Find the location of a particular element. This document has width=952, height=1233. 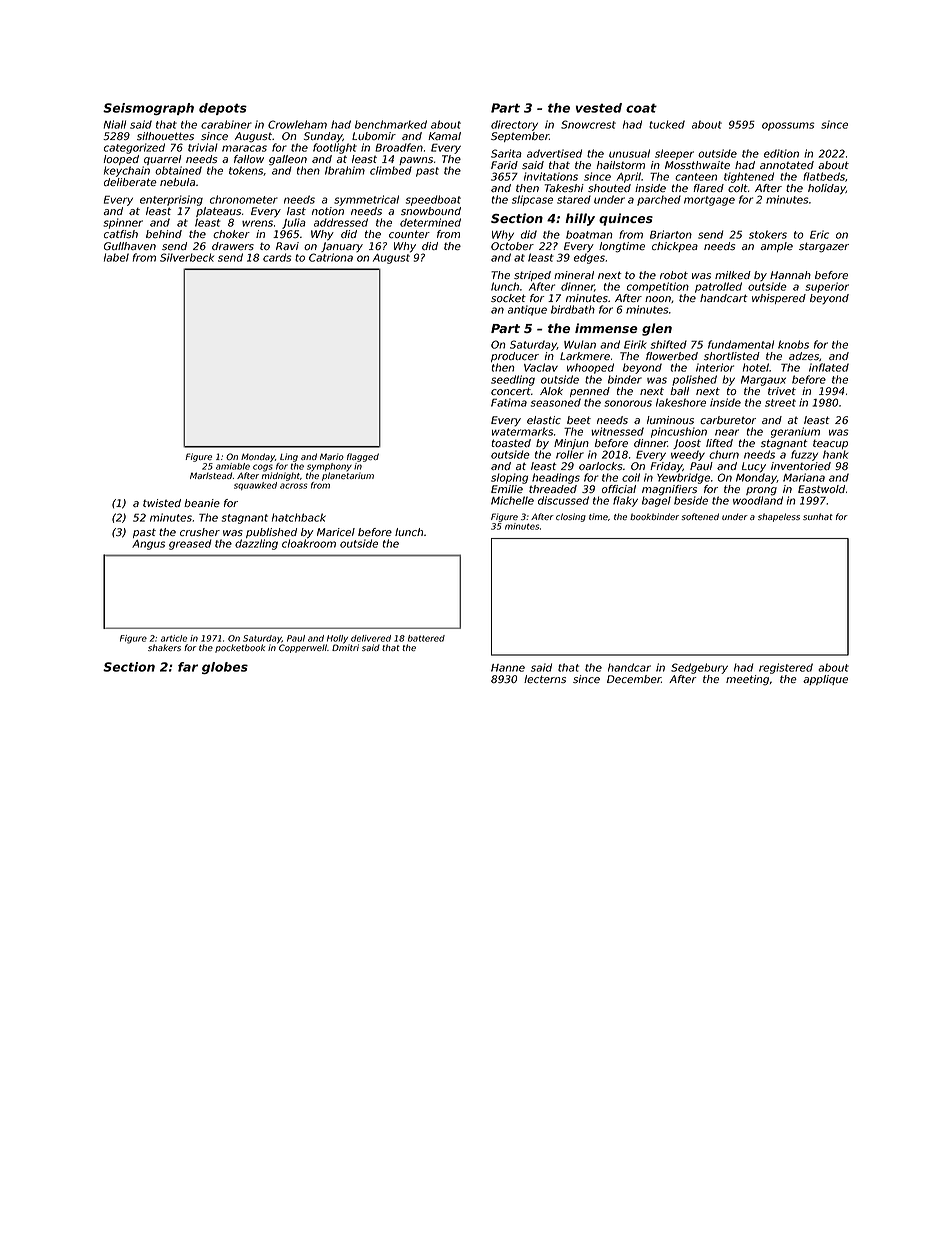

amiable is located at coordinates (233, 466).
